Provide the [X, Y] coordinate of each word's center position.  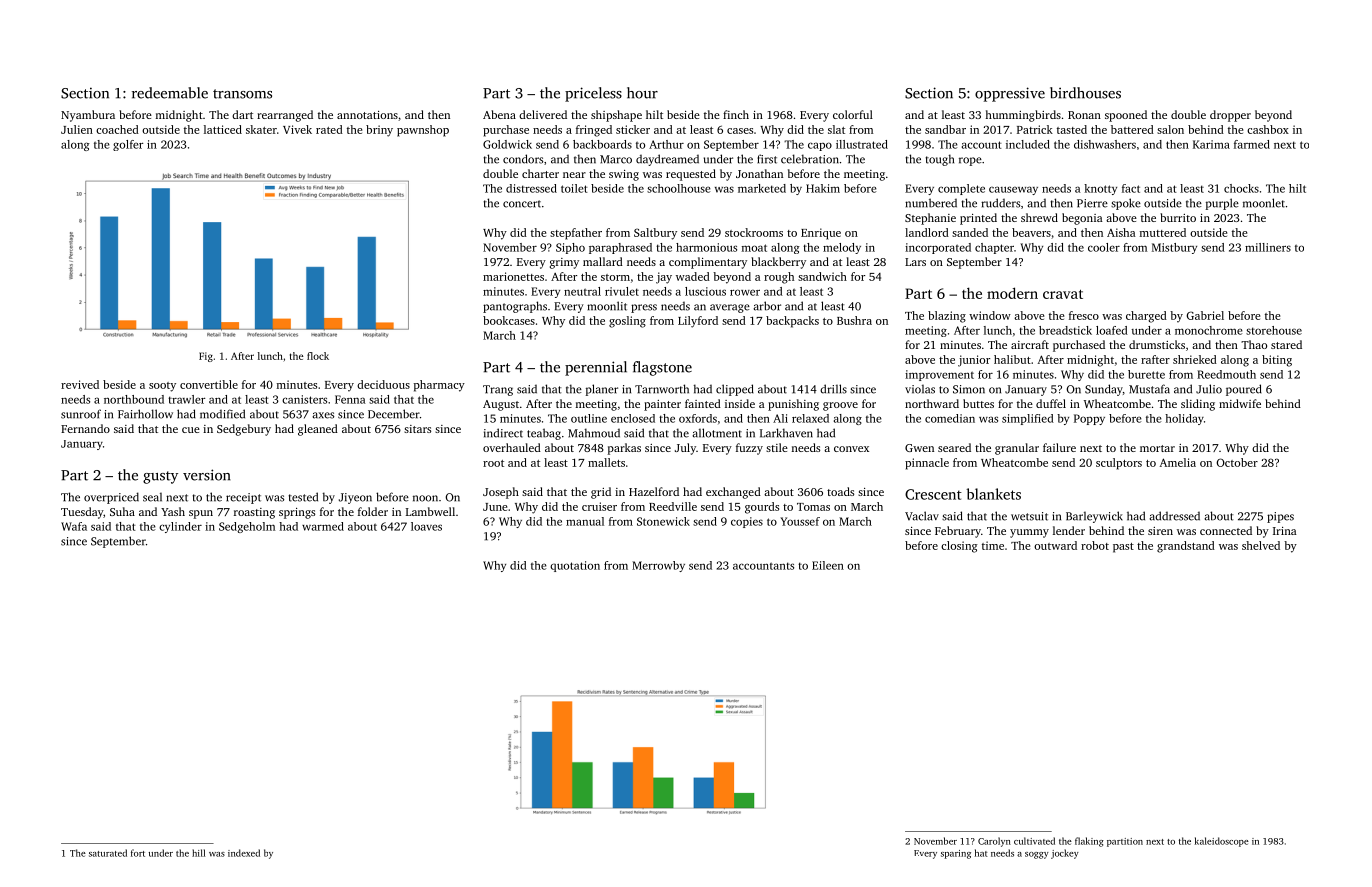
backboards [602, 144]
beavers [1031, 232]
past [1123, 548]
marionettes [513, 276]
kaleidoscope [1222, 842]
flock [318, 356]
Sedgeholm [247, 527]
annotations [367, 115]
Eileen [828, 565]
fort [138, 853]
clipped [735, 390]
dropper [1230, 116]
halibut [1012, 359]
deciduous [383, 384]
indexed [244, 853]
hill [198, 853]
